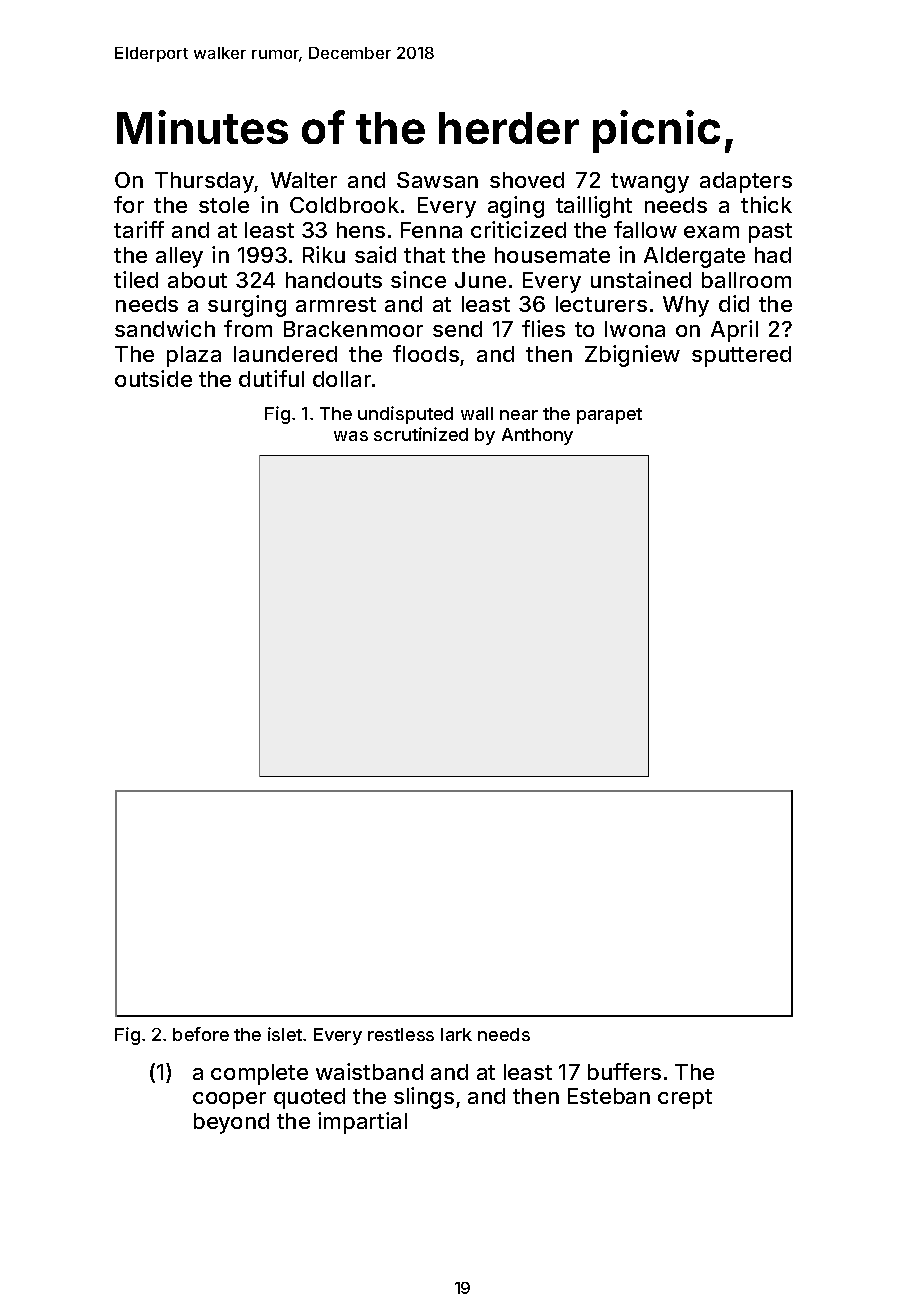 The image size is (908, 1316). What do you see at coordinates (537, 436) in the screenshot?
I see `Anthony` at bounding box center [537, 436].
